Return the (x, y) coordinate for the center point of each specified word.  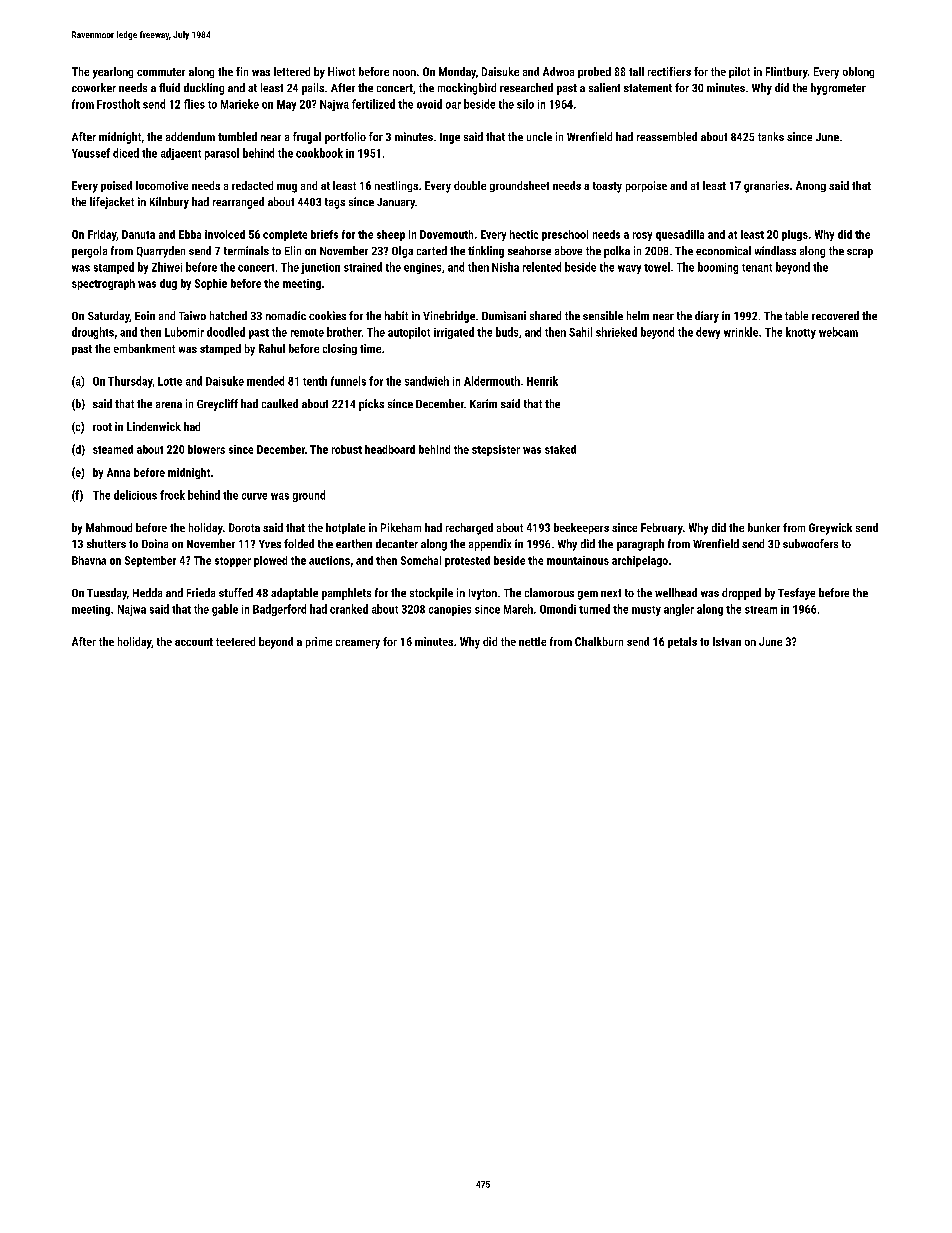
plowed (270, 561)
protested (467, 561)
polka (617, 252)
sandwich (427, 381)
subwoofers (810, 543)
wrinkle (741, 332)
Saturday (109, 317)
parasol (222, 154)
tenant (757, 268)
